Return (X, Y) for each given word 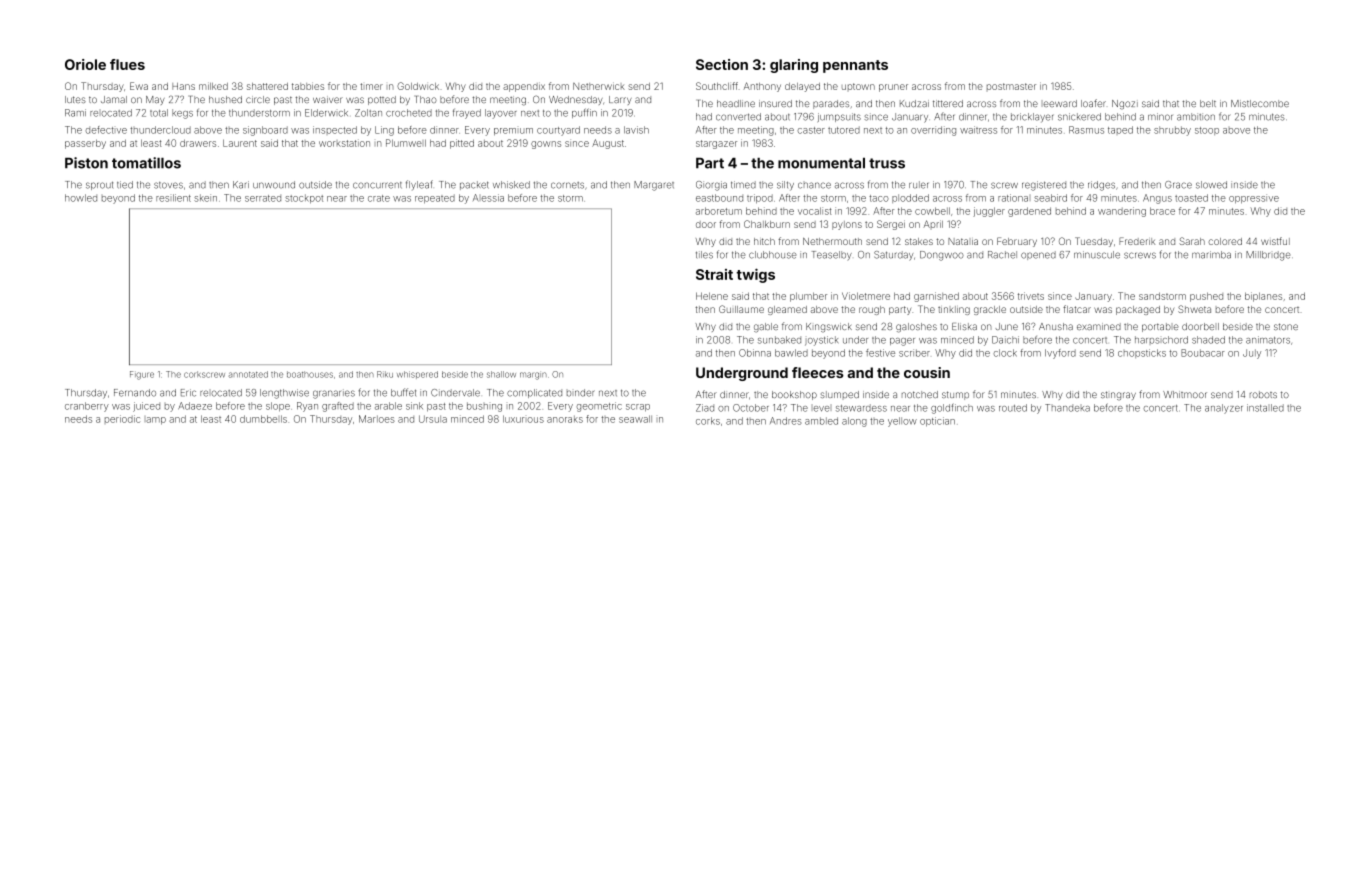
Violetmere (866, 296)
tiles (704, 255)
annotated (248, 374)
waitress (978, 130)
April (933, 224)
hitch (764, 241)
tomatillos (146, 163)
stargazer (716, 144)
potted (382, 100)
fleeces (818, 372)
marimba (1211, 255)
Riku (385, 374)
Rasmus (1086, 130)
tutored (844, 130)
